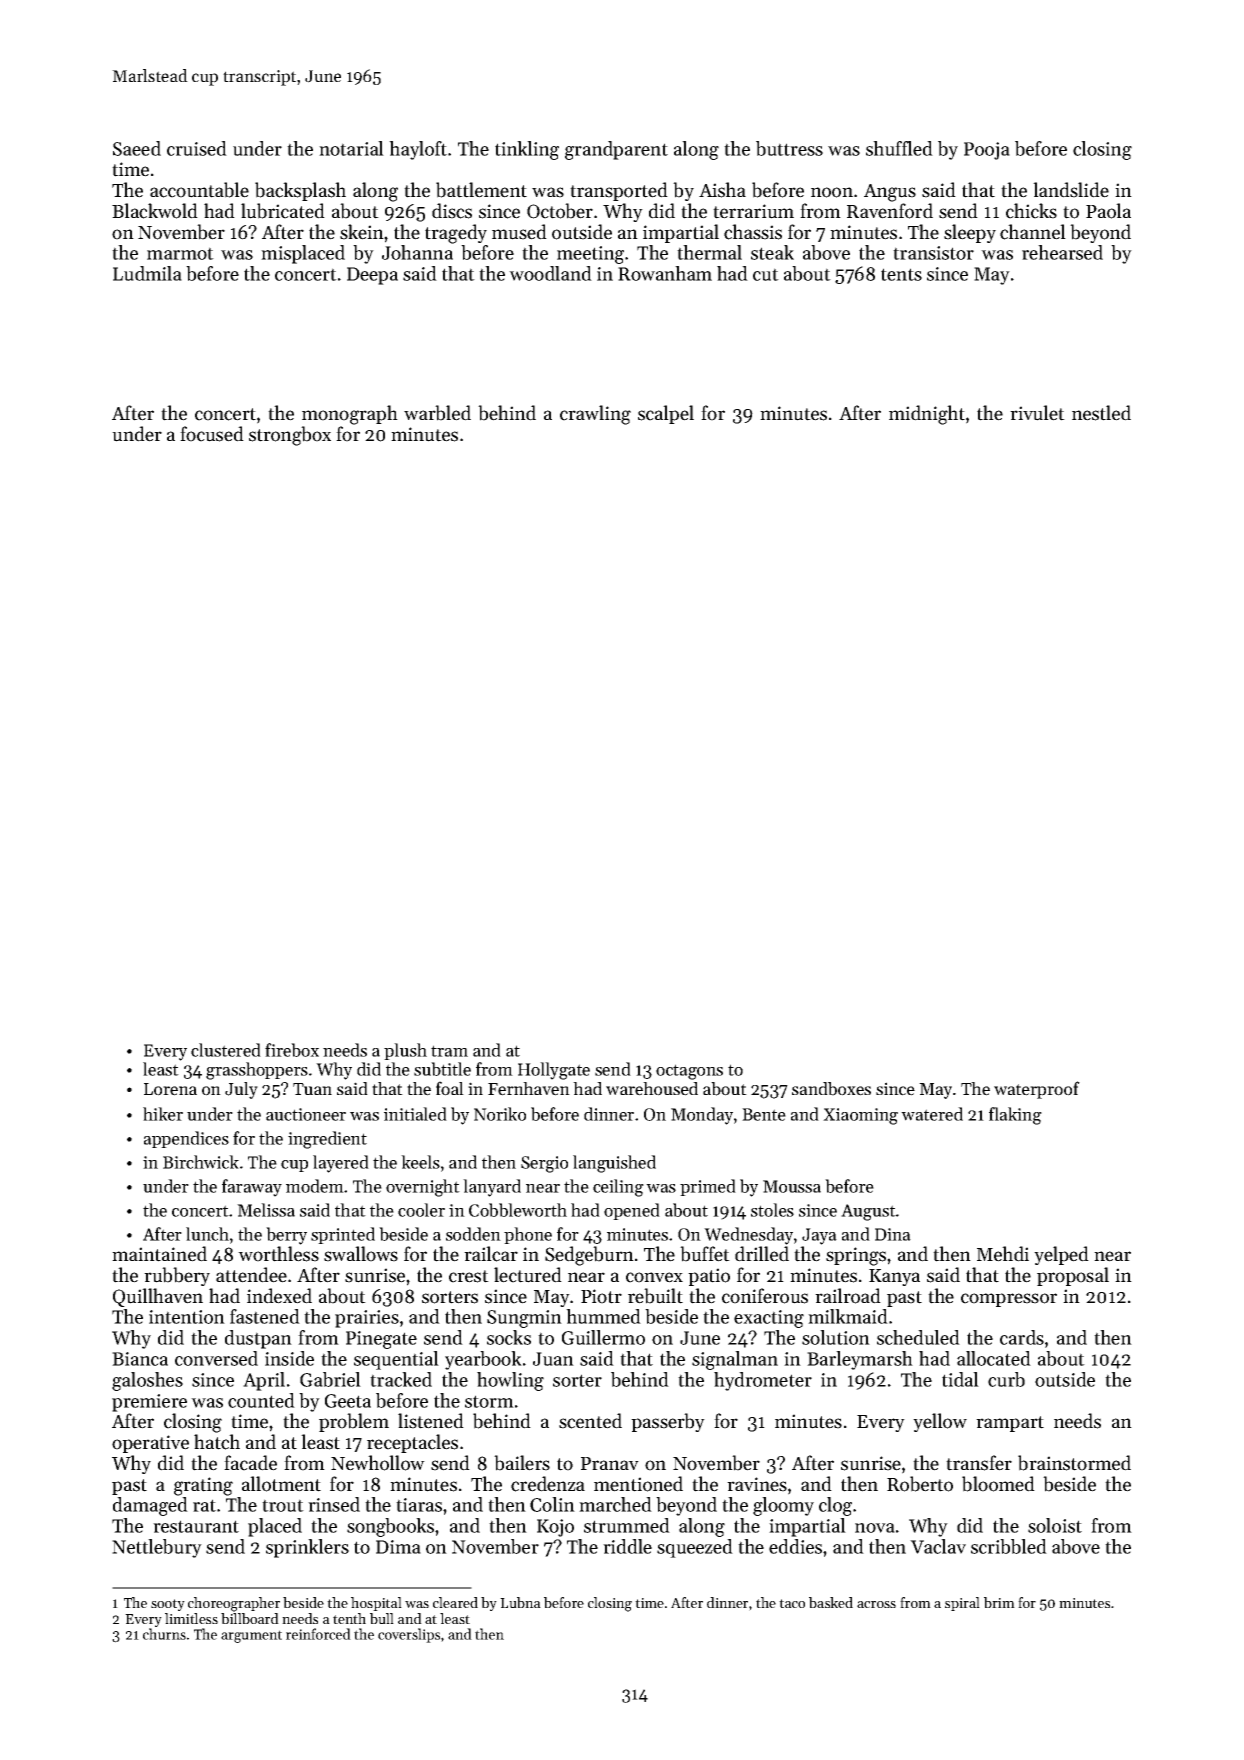 Image resolution: width=1244 pixels, height=1760 pixels. What do you see at coordinates (616, 150) in the screenshot?
I see `grandparent` at bounding box center [616, 150].
